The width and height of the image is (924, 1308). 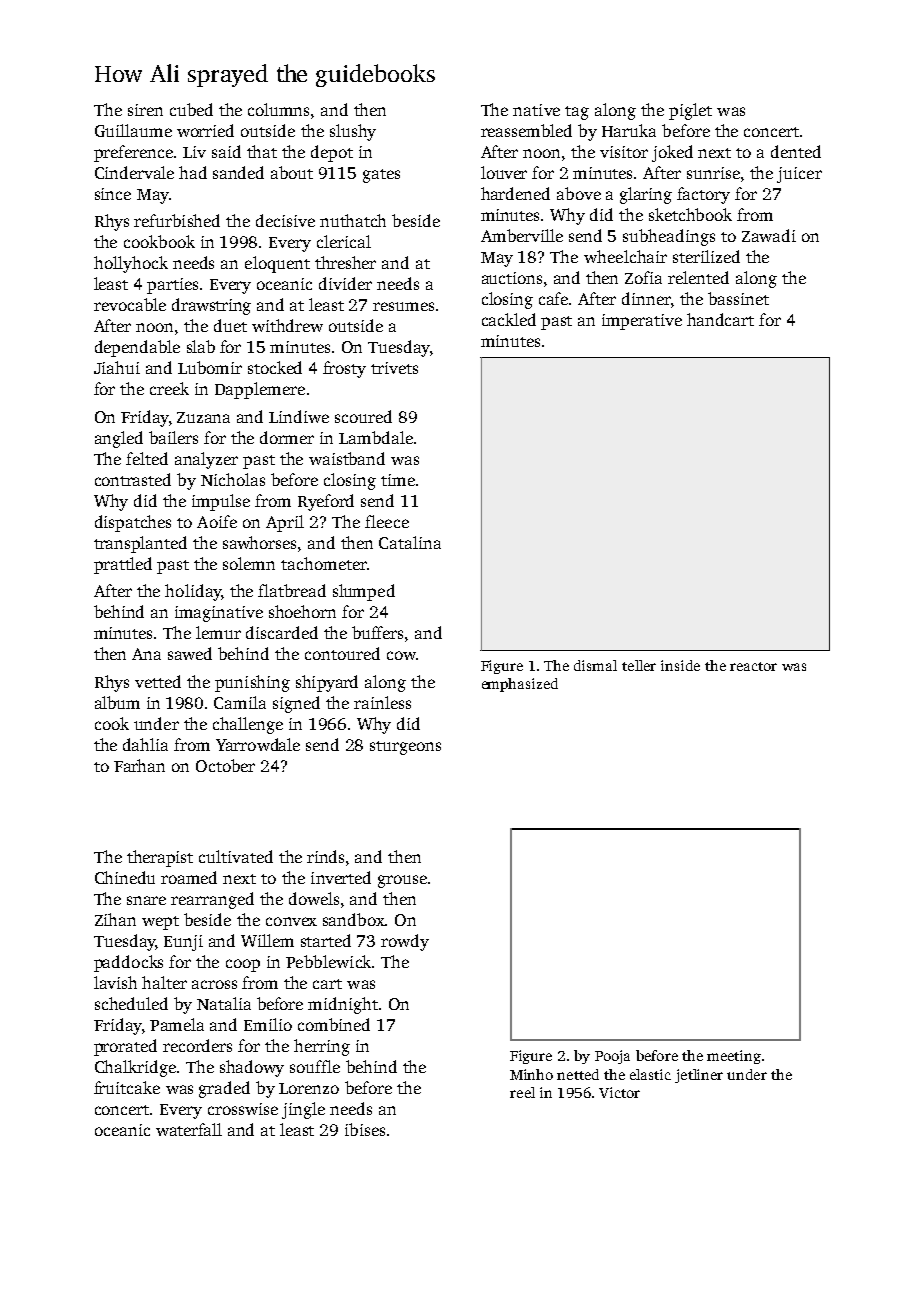 What do you see at coordinates (125, 877) in the image?
I see `Chinedu` at bounding box center [125, 877].
